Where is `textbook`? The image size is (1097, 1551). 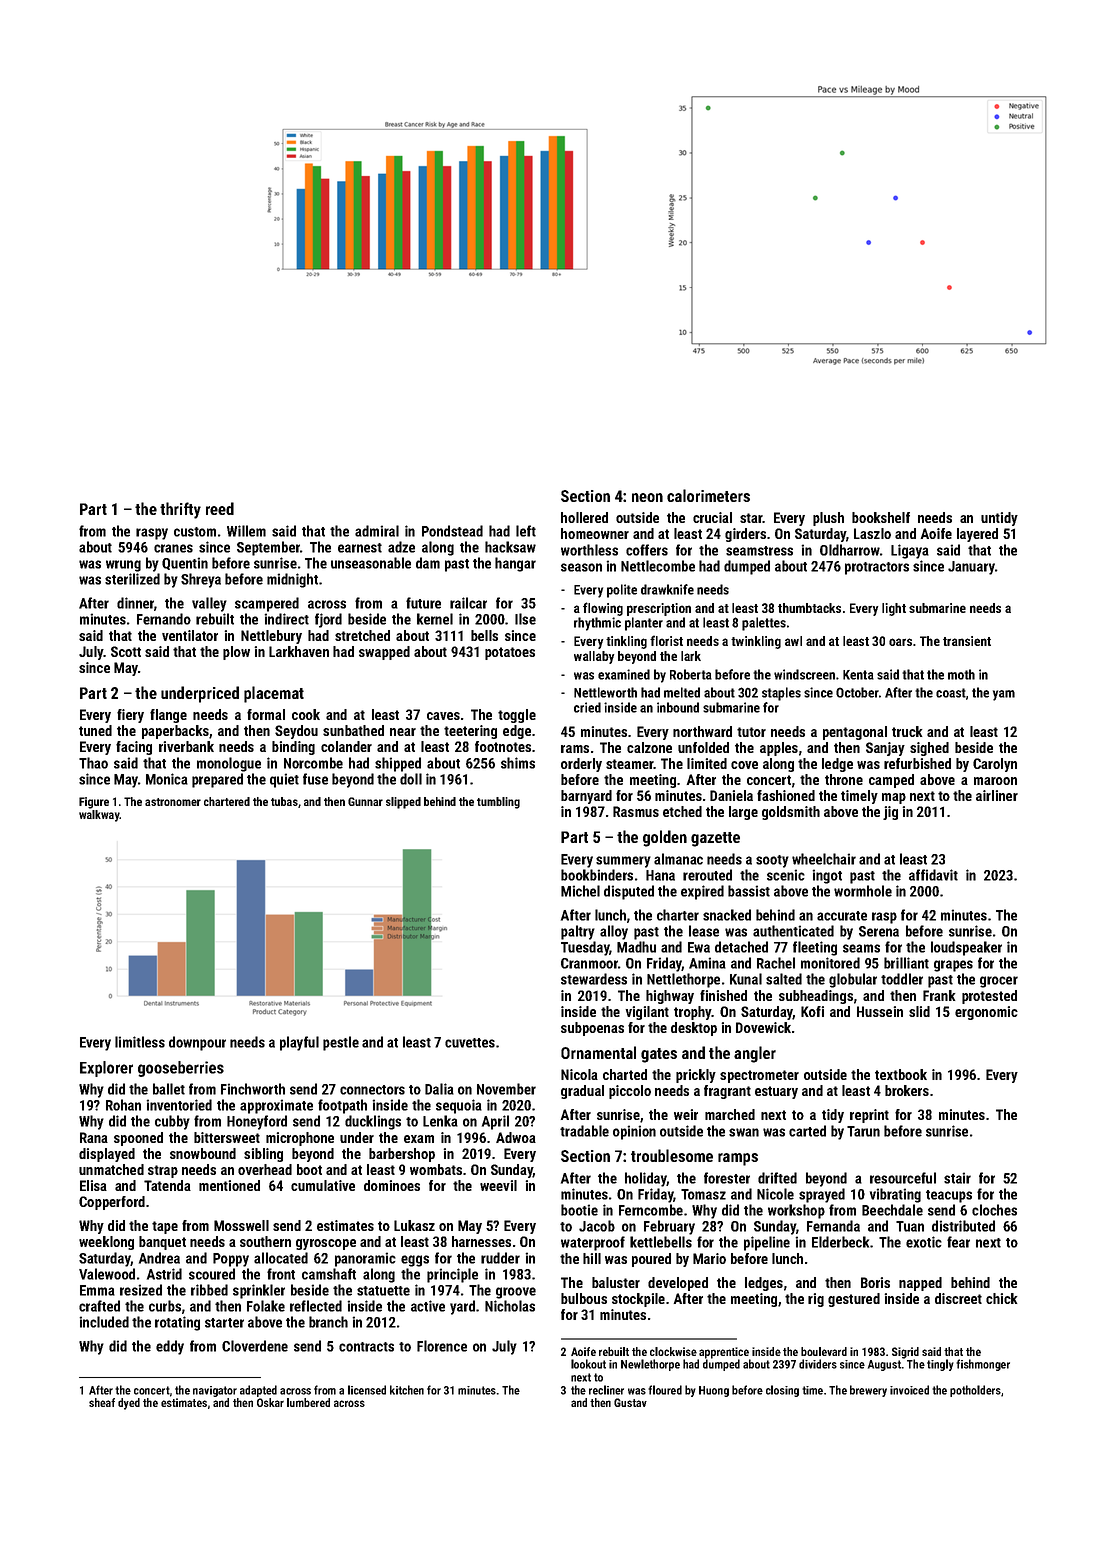 textbook is located at coordinates (901, 1074).
